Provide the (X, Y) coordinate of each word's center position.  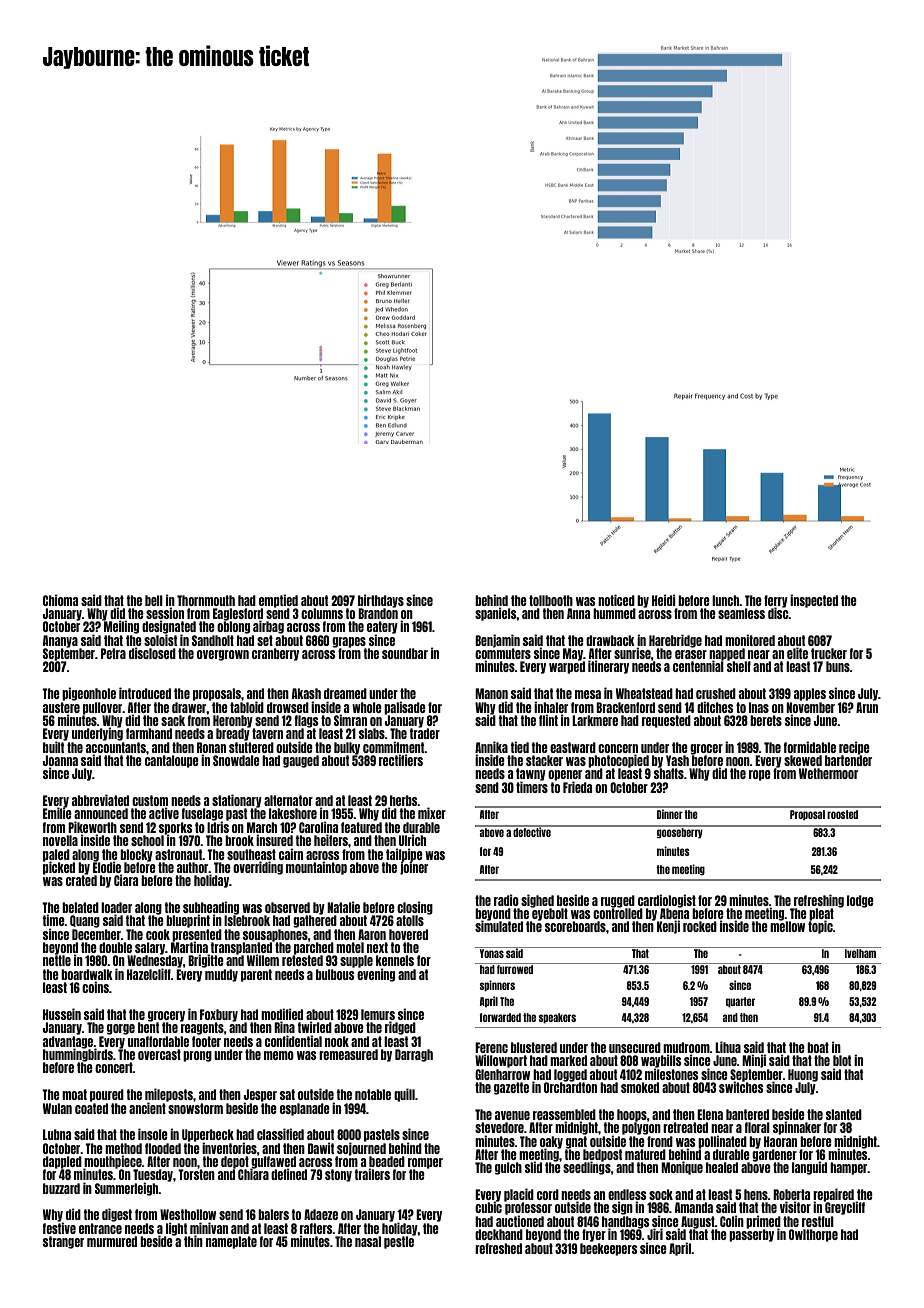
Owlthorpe (813, 1235)
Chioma (60, 600)
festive (59, 1228)
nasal (368, 1241)
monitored (750, 640)
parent (256, 975)
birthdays (381, 601)
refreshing (819, 901)
